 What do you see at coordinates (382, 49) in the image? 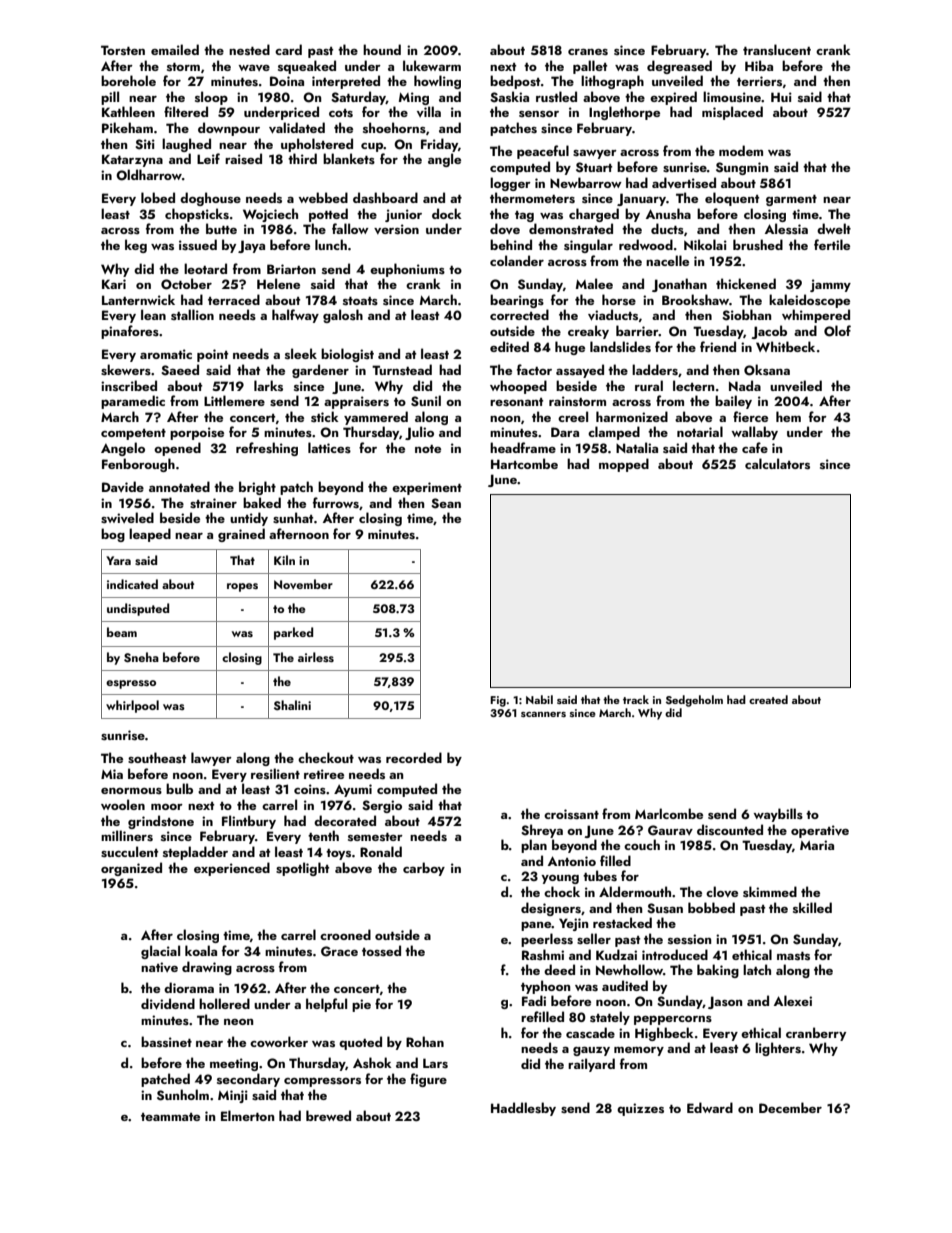
I see `hound` at bounding box center [382, 49].
